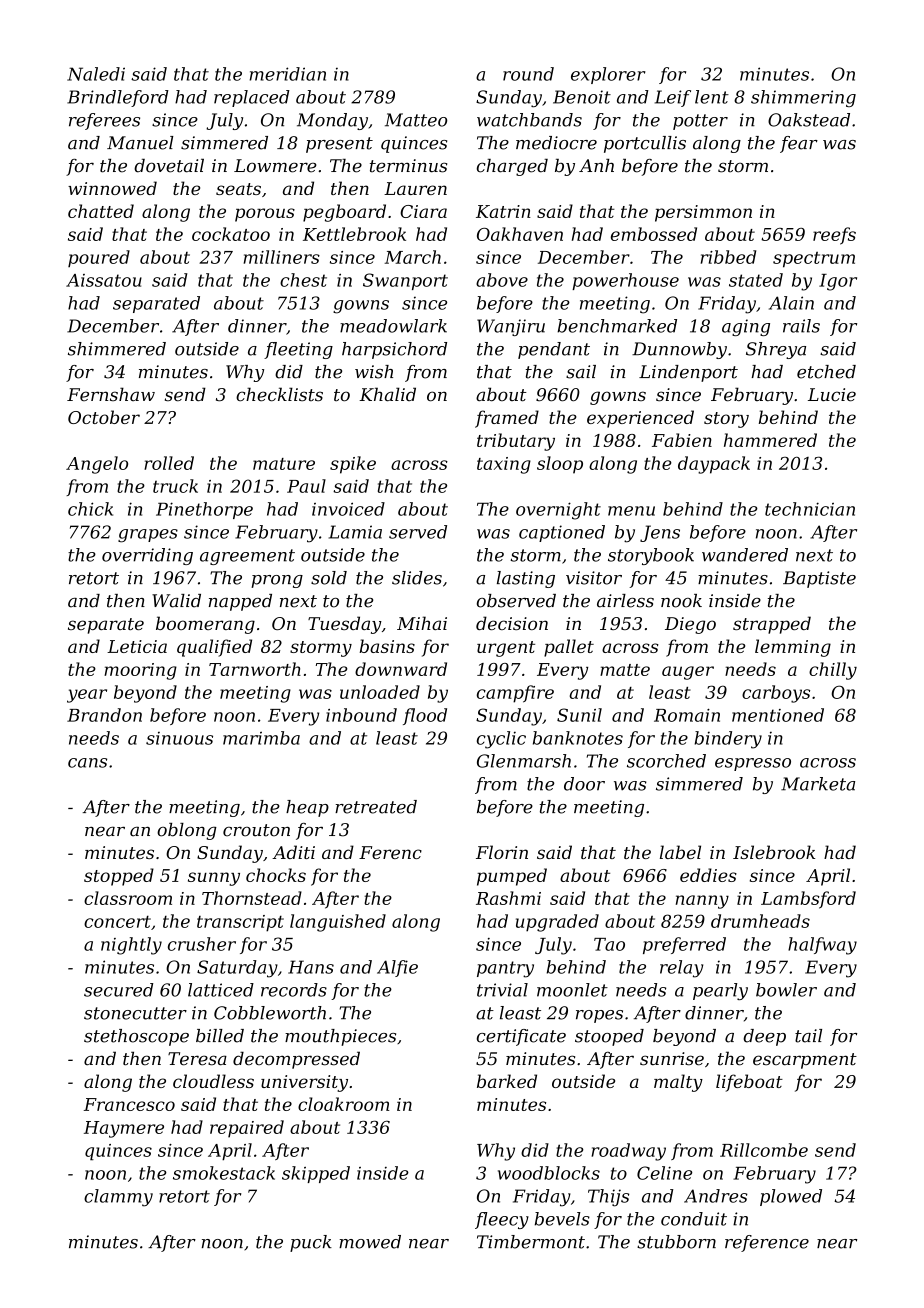  What do you see at coordinates (275, 166) in the image?
I see `Lowmere` at bounding box center [275, 166].
